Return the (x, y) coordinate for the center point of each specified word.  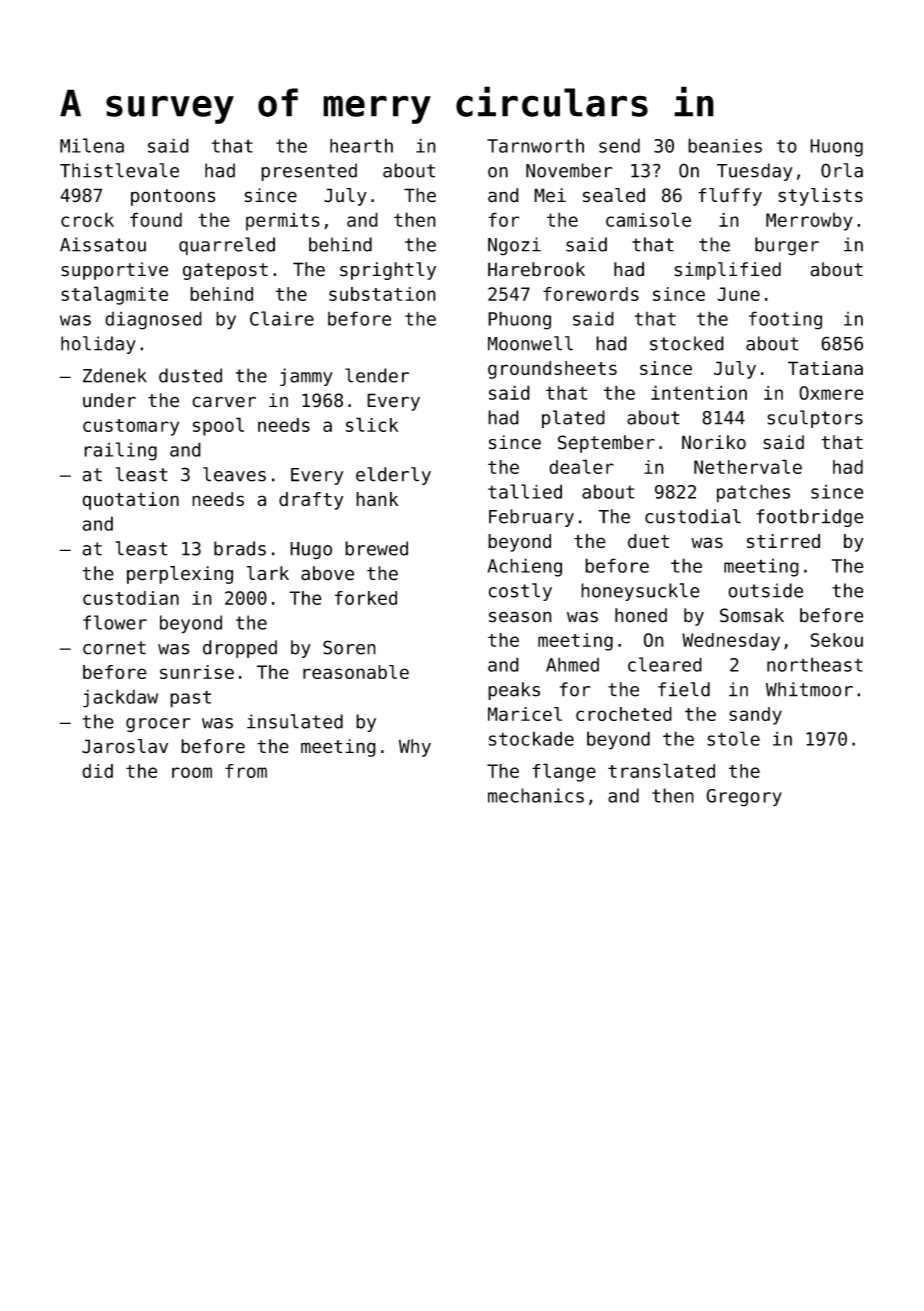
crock (87, 219)
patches (753, 493)
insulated (295, 721)
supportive (114, 271)
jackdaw (120, 698)
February (531, 518)
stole (733, 738)
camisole (648, 219)
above (327, 573)
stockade (531, 738)
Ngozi (514, 246)
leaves (234, 474)
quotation (130, 501)
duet (648, 541)
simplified (727, 271)
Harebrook (536, 269)
